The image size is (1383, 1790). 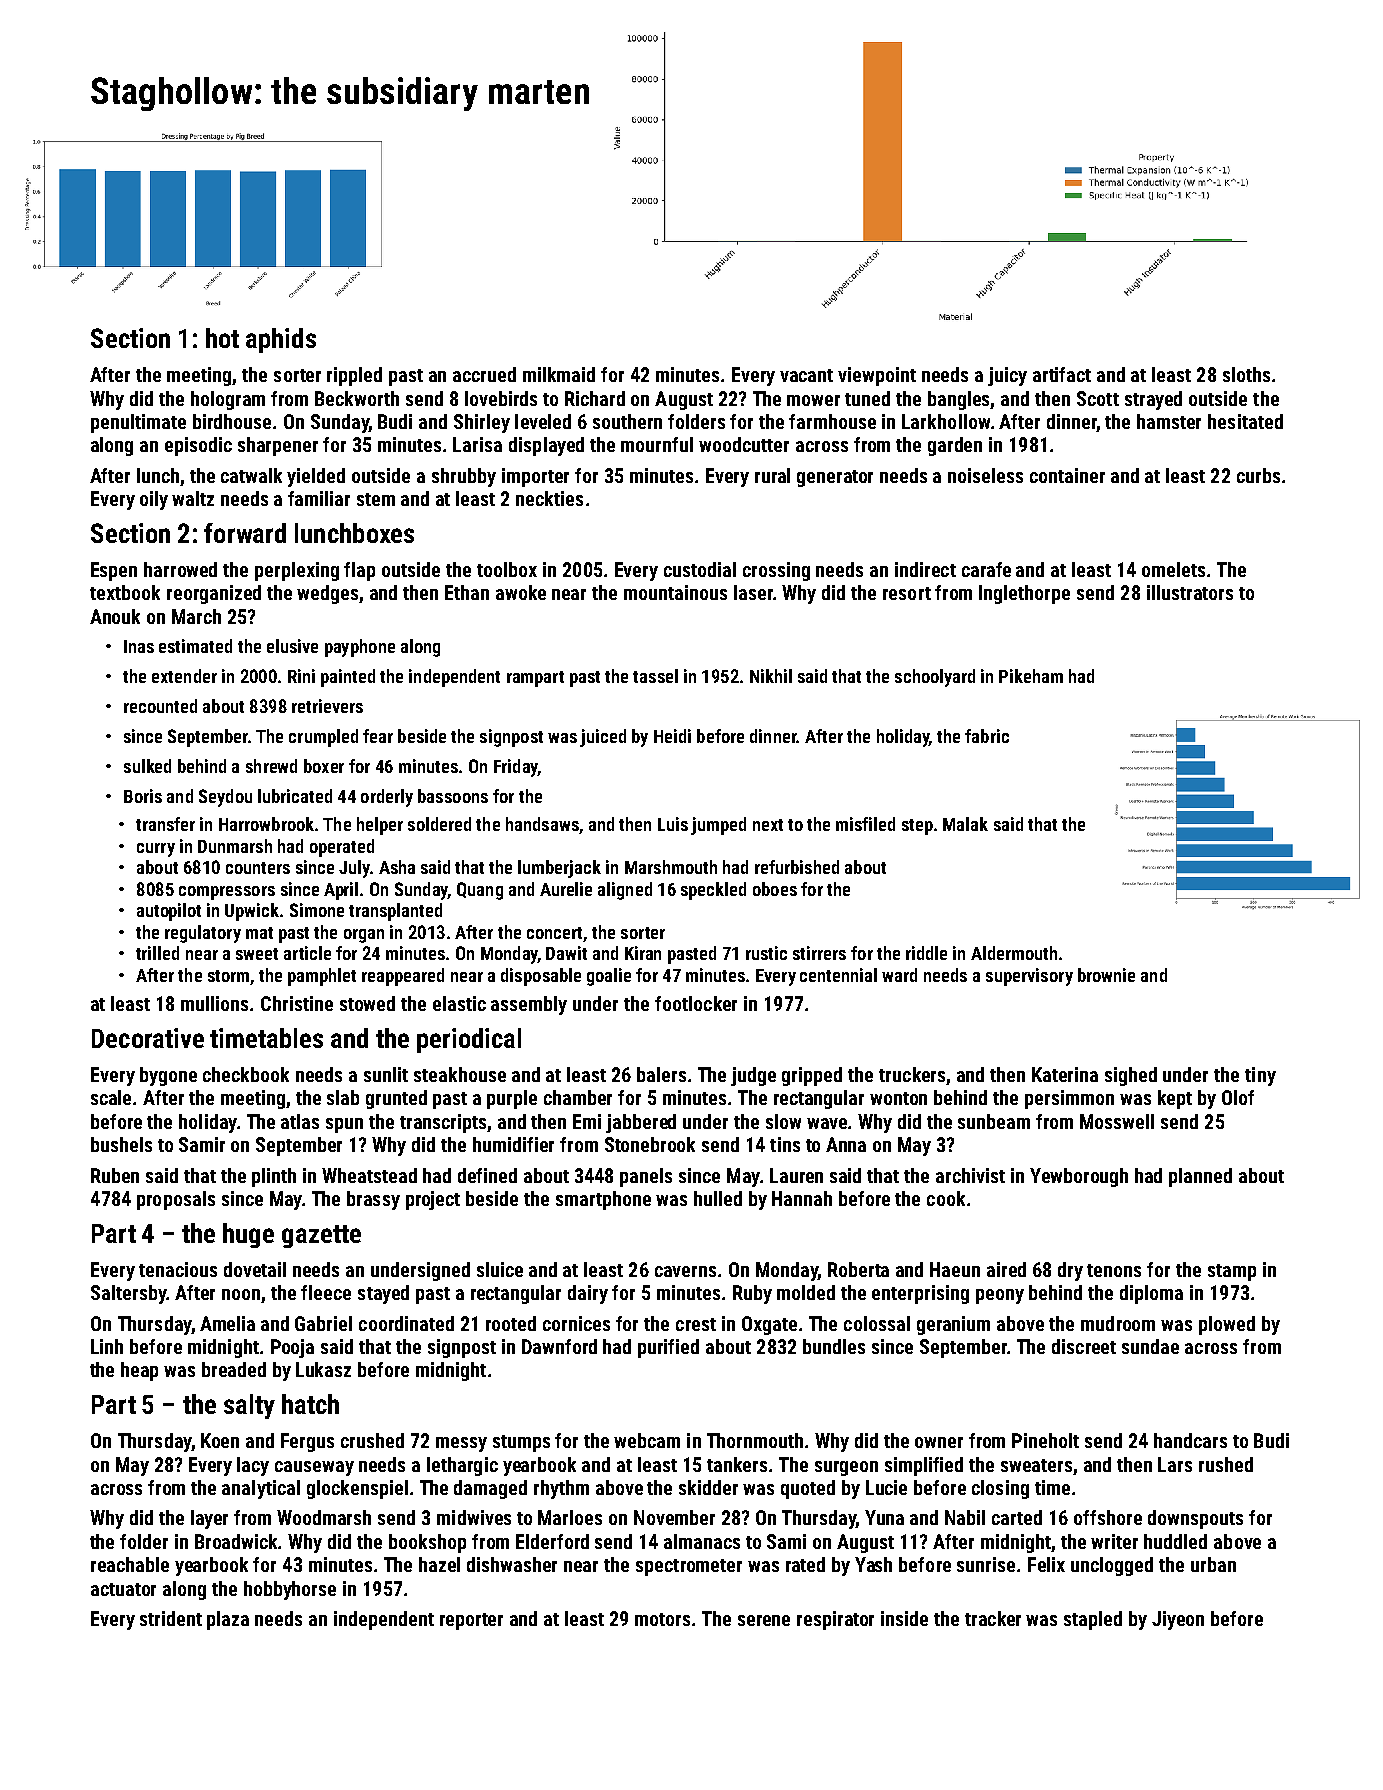 What do you see at coordinates (1031, 676) in the page?
I see `Pikeham` at bounding box center [1031, 676].
